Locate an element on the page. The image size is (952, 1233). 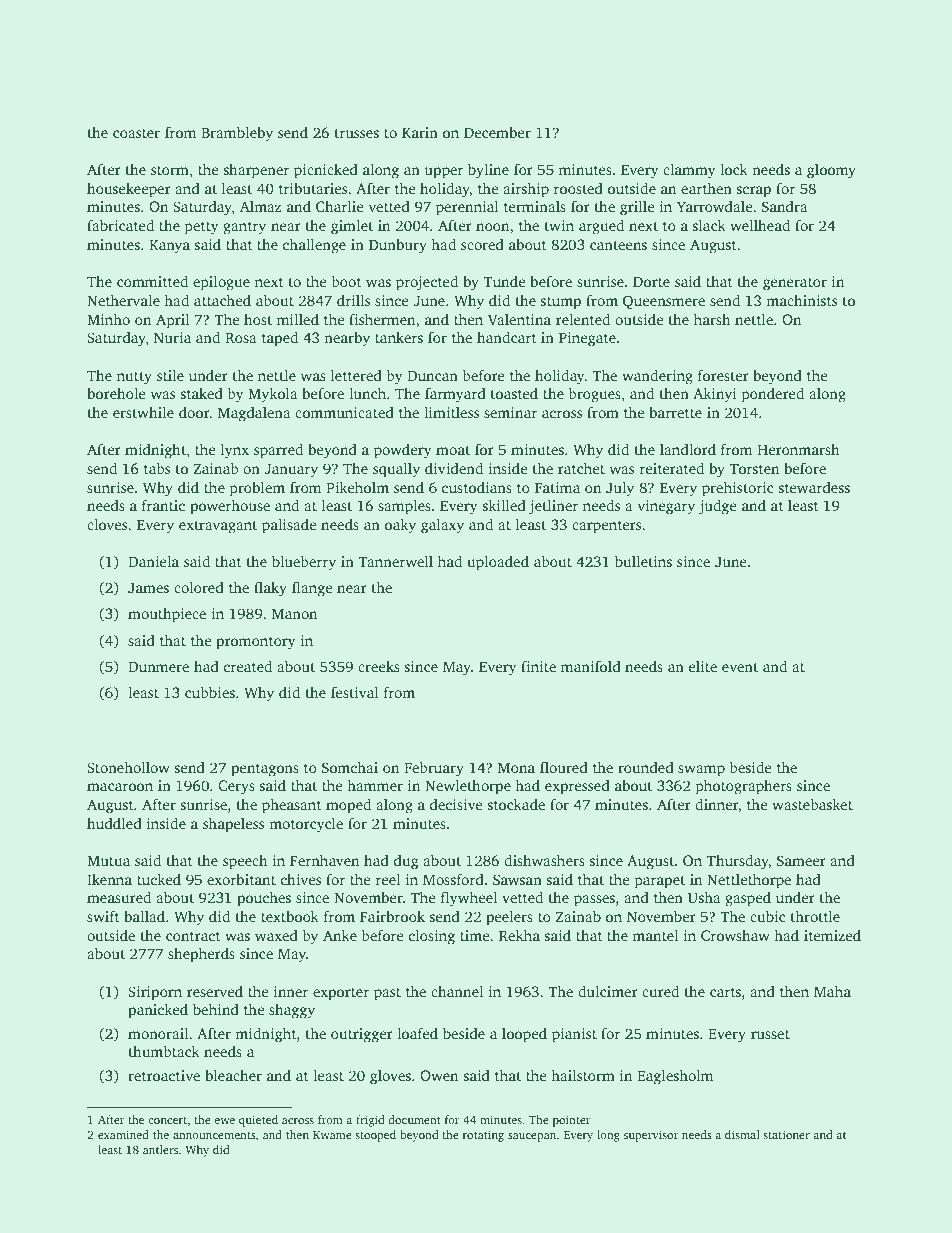
cured is located at coordinates (660, 991).
